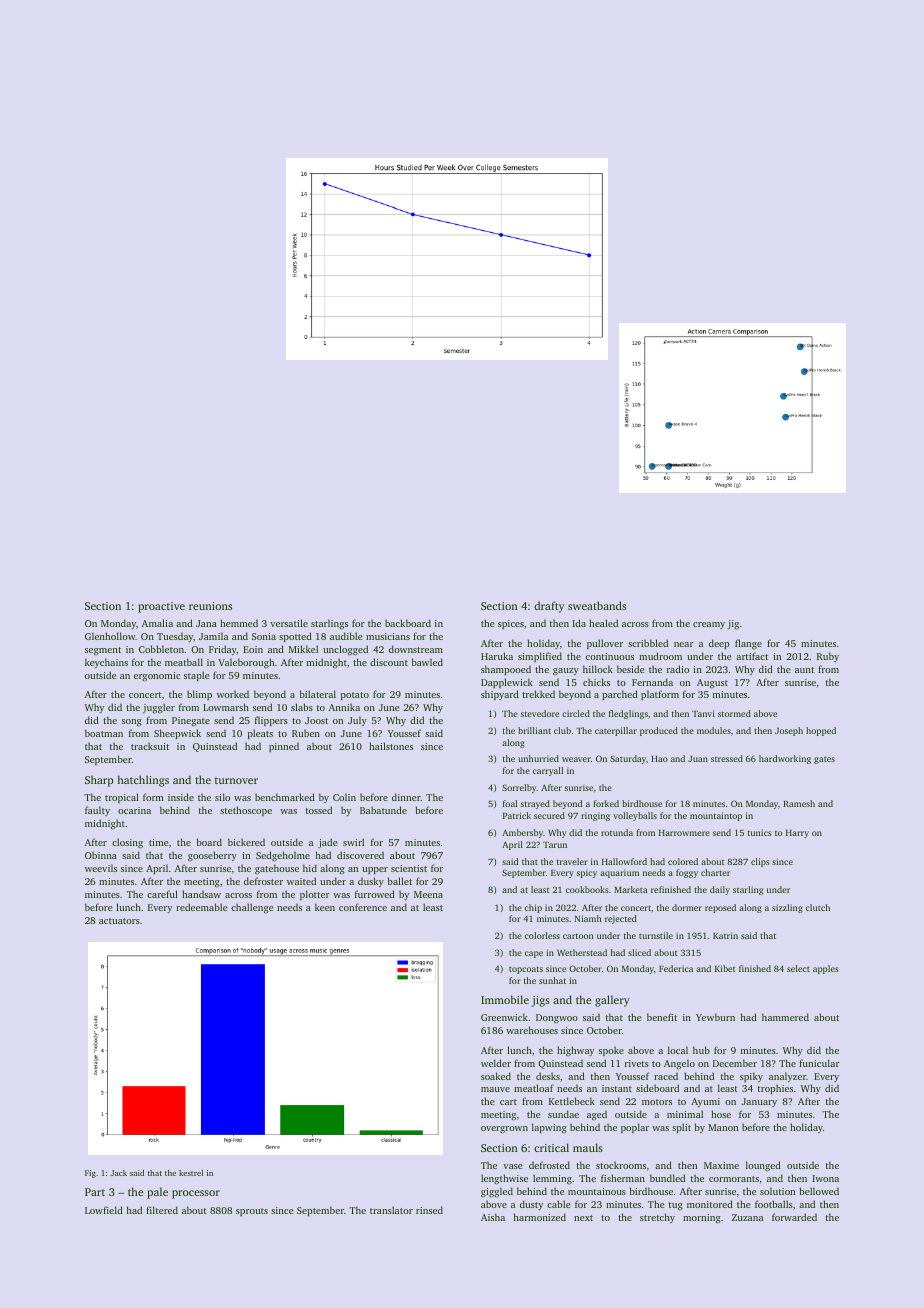 This page has width=924, height=1308. What do you see at coordinates (818, 907) in the page?
I see `clutch` at bounding box center [818, 907].
